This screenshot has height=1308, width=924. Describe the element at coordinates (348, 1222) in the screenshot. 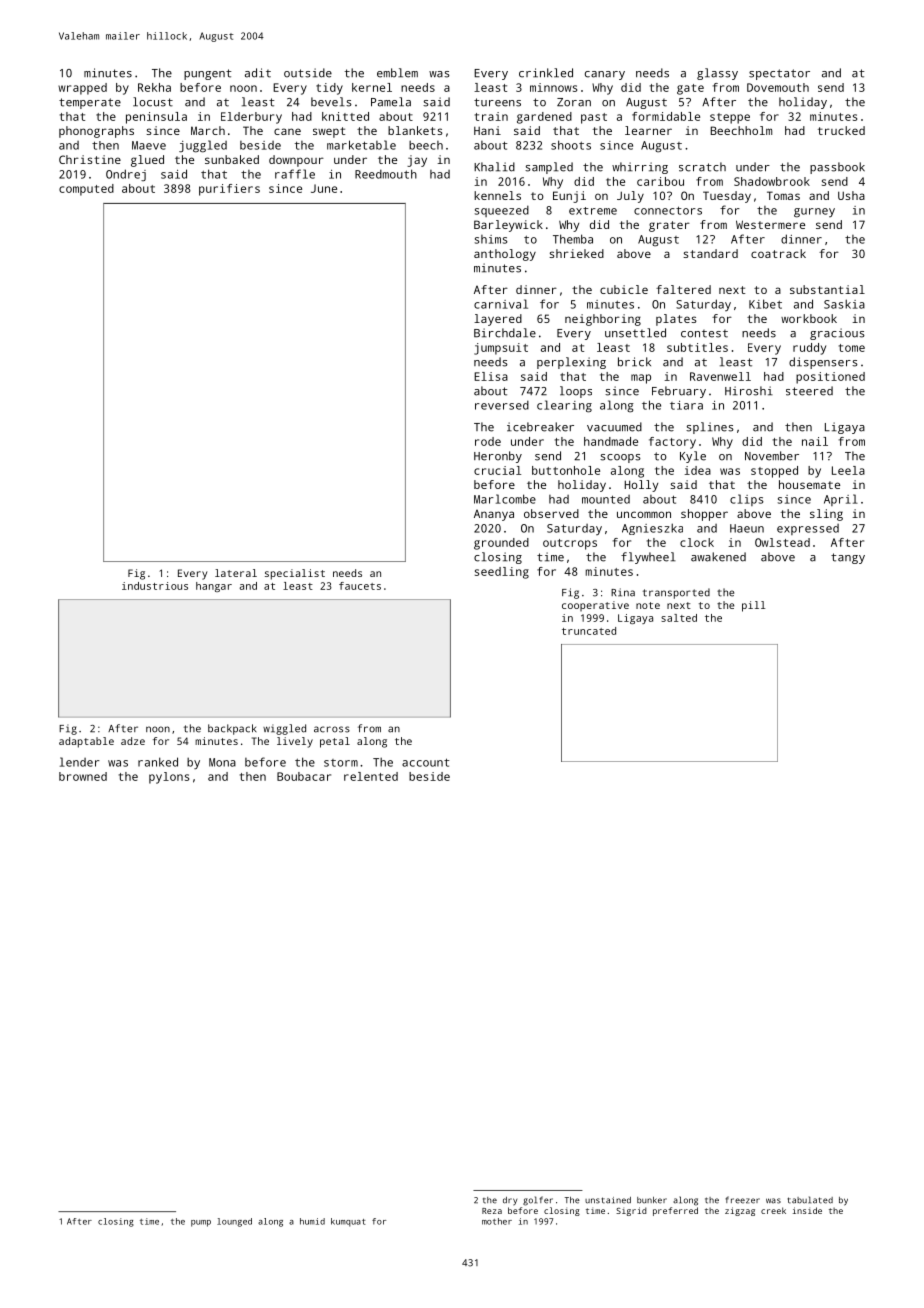

I see `kumquat` at that location.
